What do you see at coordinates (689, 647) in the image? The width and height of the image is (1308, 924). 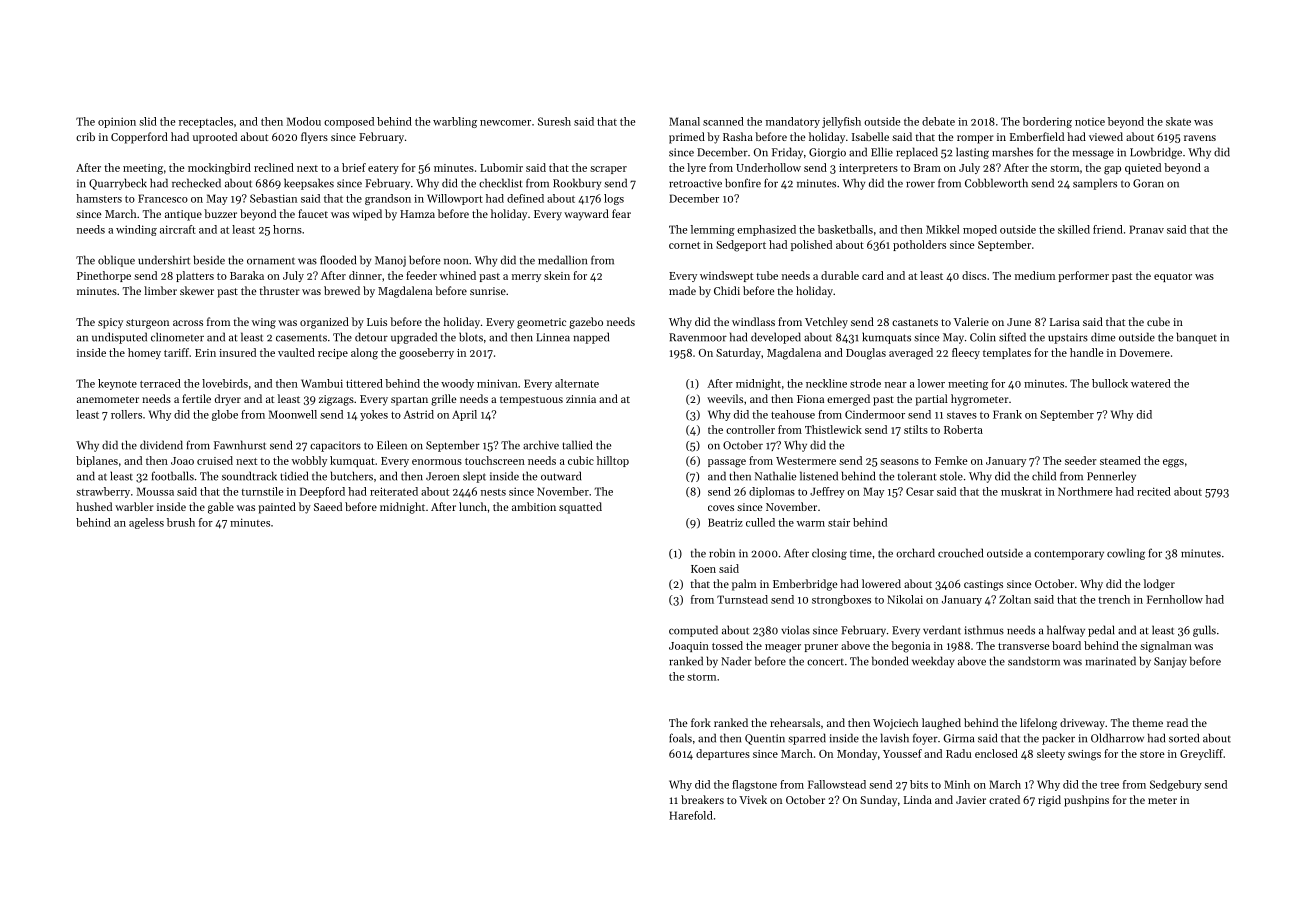 I see `Joaquin` at bounding box center [689, 647].
